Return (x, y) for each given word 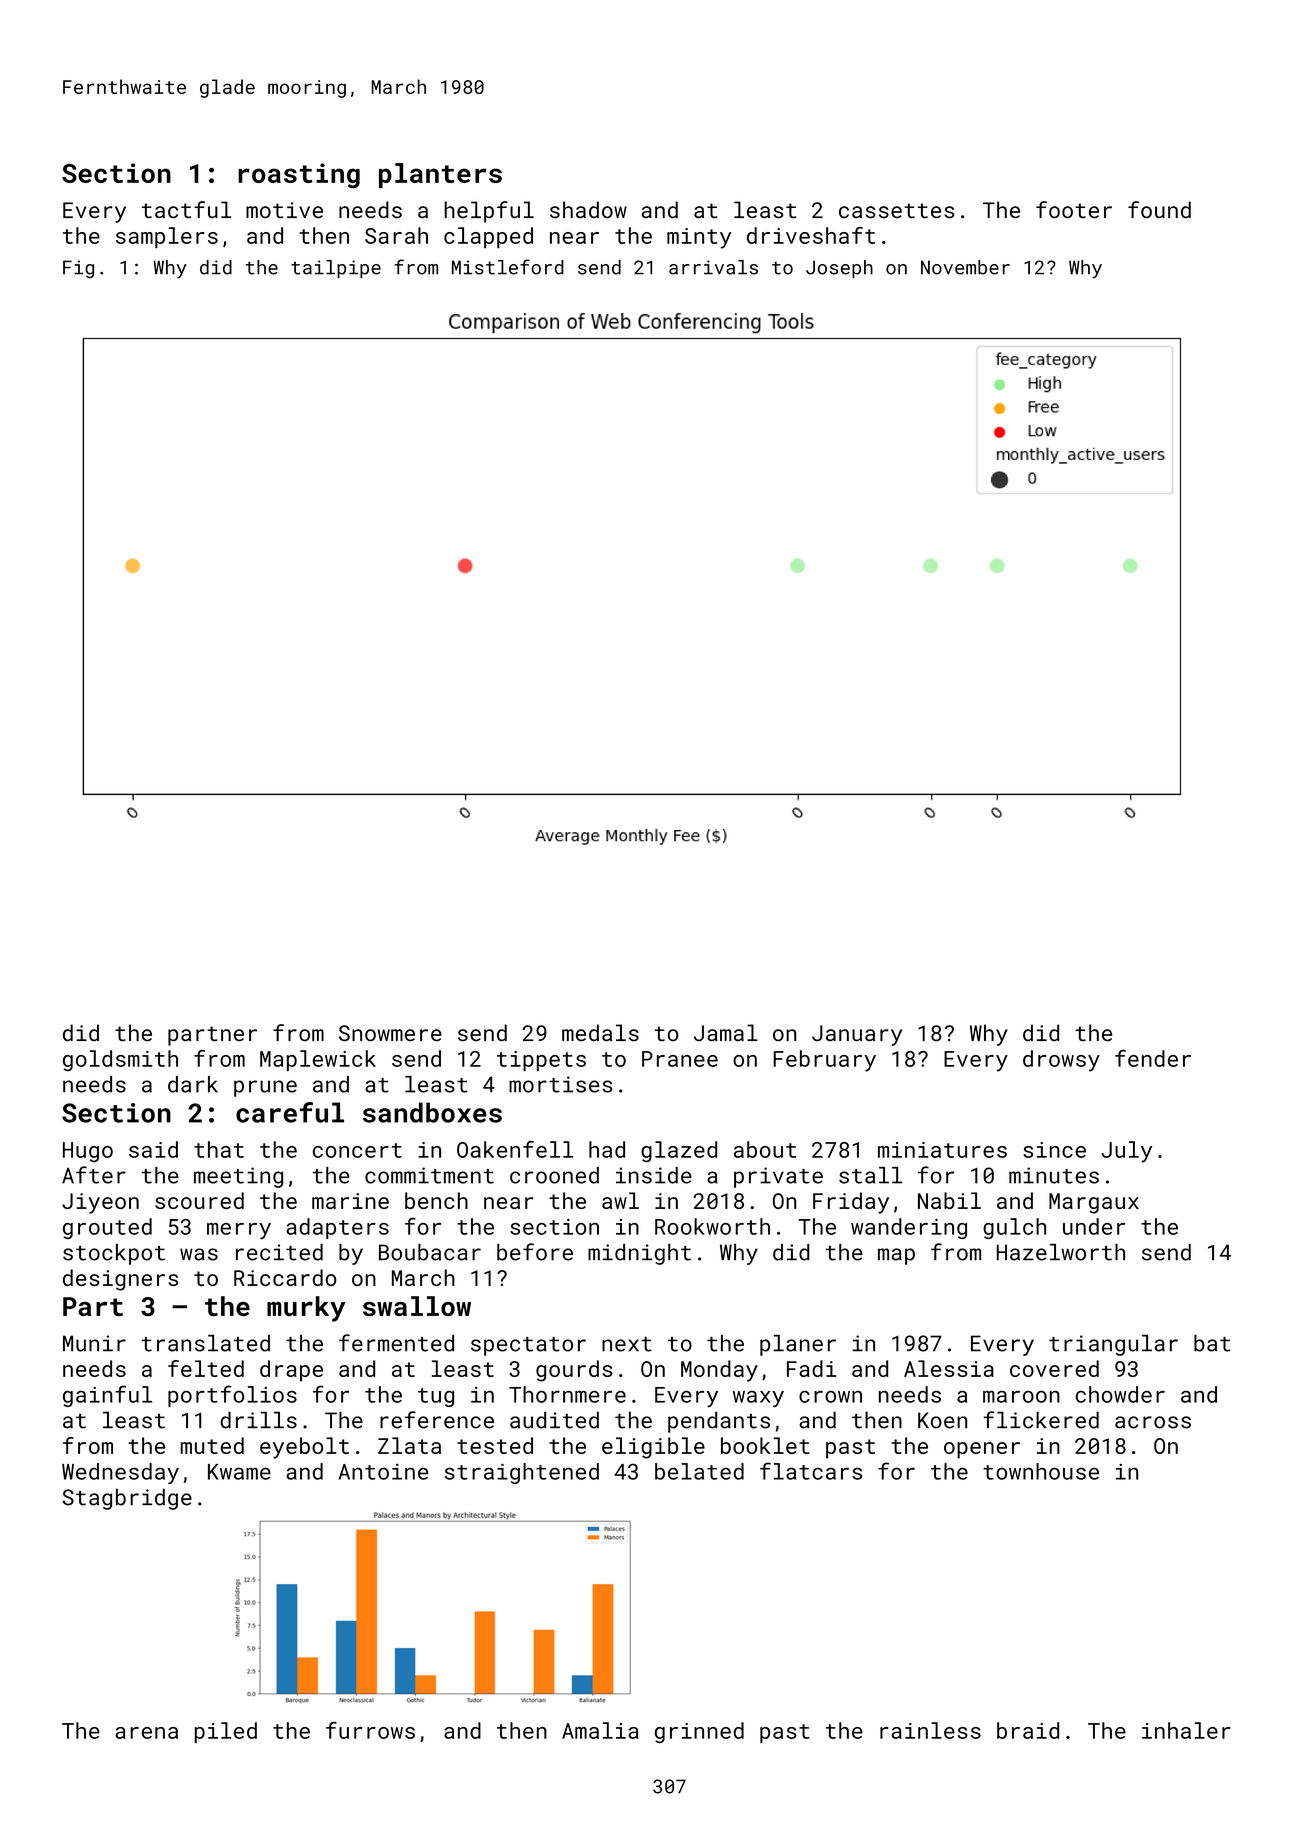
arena (146, 1733)
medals (600, 1033)
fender (1153, 1058)
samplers (167, 237)
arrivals (713, 267)
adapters (337, 1228)
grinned (699, 1732)
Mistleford (508, 267)
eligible (653, 1448)
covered (1054, 1368)
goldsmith (120, 1060)
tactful (186, 210)
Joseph (839, 269)
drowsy (1061, 1061)
